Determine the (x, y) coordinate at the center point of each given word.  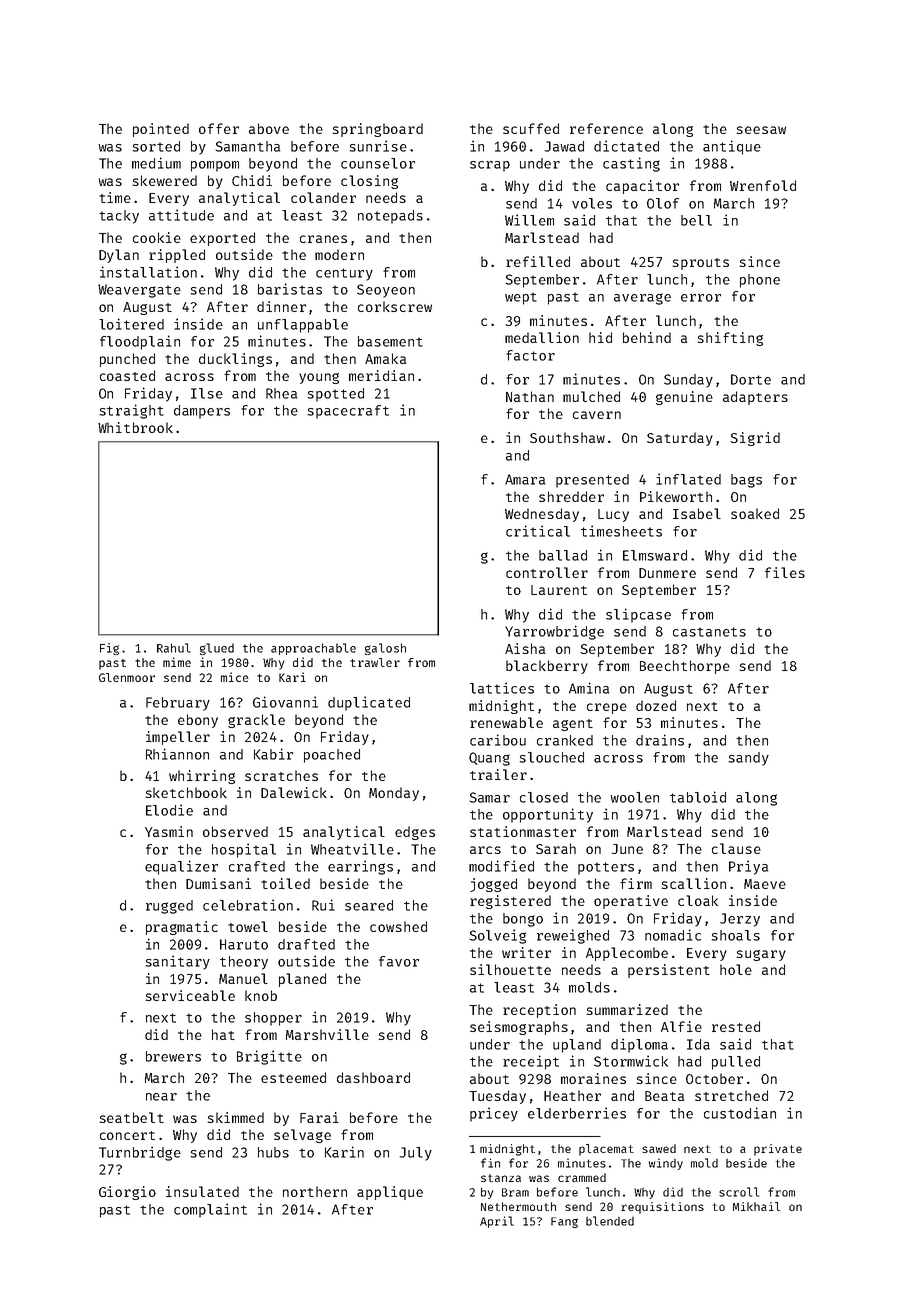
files (785, 572)
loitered (131, 324)
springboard (378, 130)
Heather (572, 1095)
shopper (273, 1019)
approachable (313, 649)
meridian (381, 375)
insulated (202, 1191)
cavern (597, 415)
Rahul (174, 648)
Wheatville (352, 849)
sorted (156, 146)
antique (732, 147)
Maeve (765, 884)
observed (235, 831)
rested (736, 1026)
